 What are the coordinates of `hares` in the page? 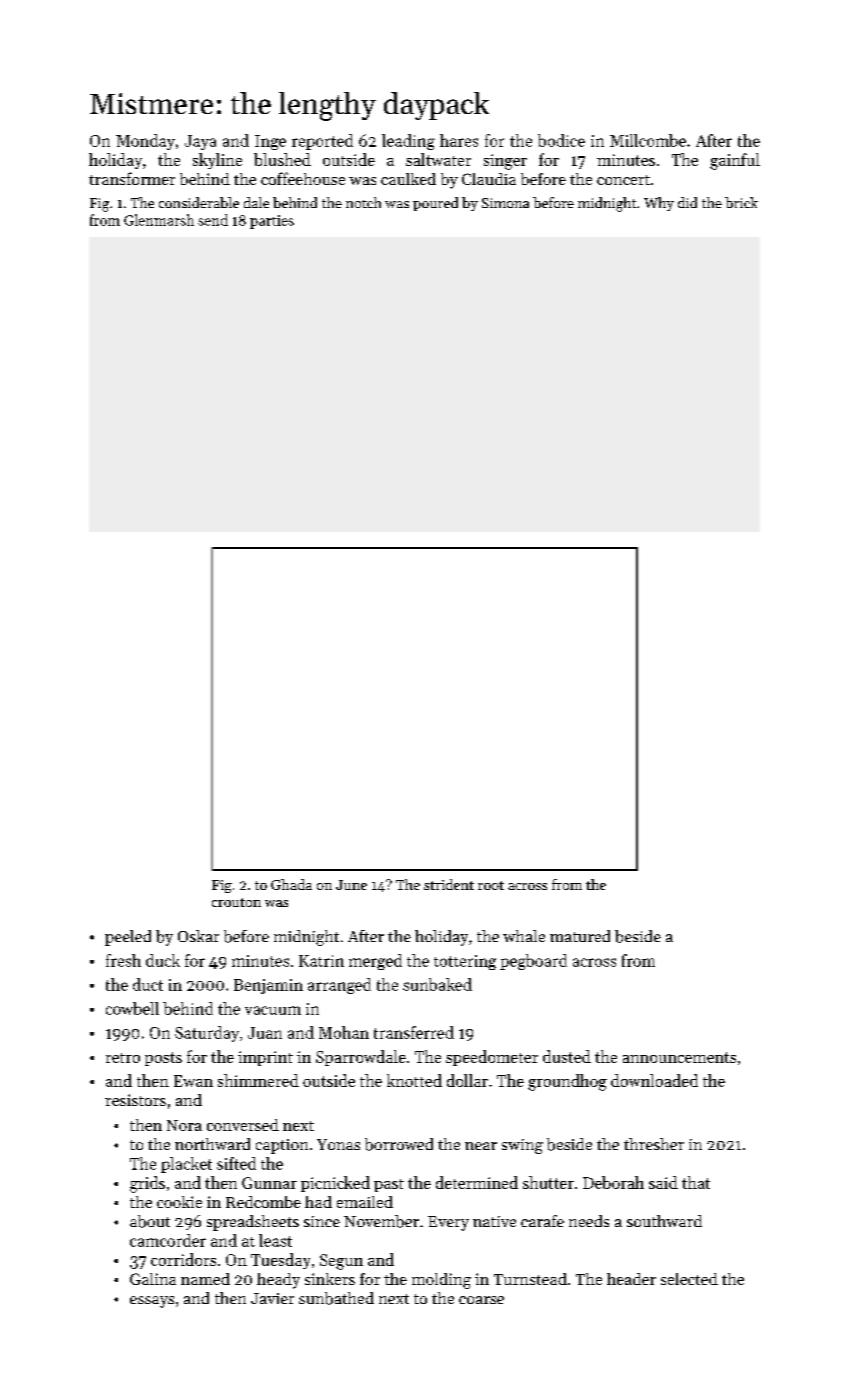 It's located at (459, 140).
